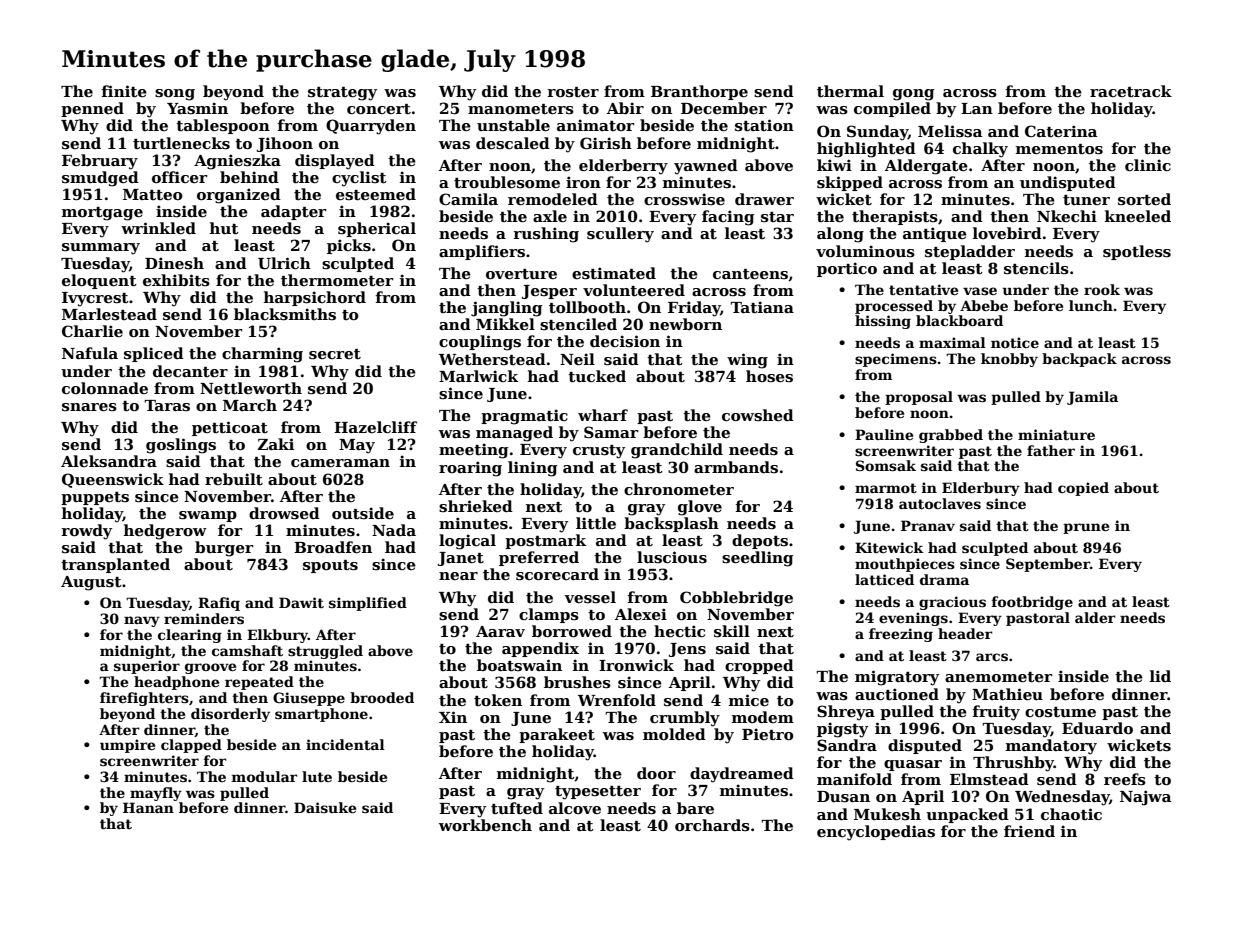 Image resolution: width=1233 pixels, height=952 pixels. Describe the element at coordinates (685, 719) in the screenshot. I see `crumbly` at that location.
